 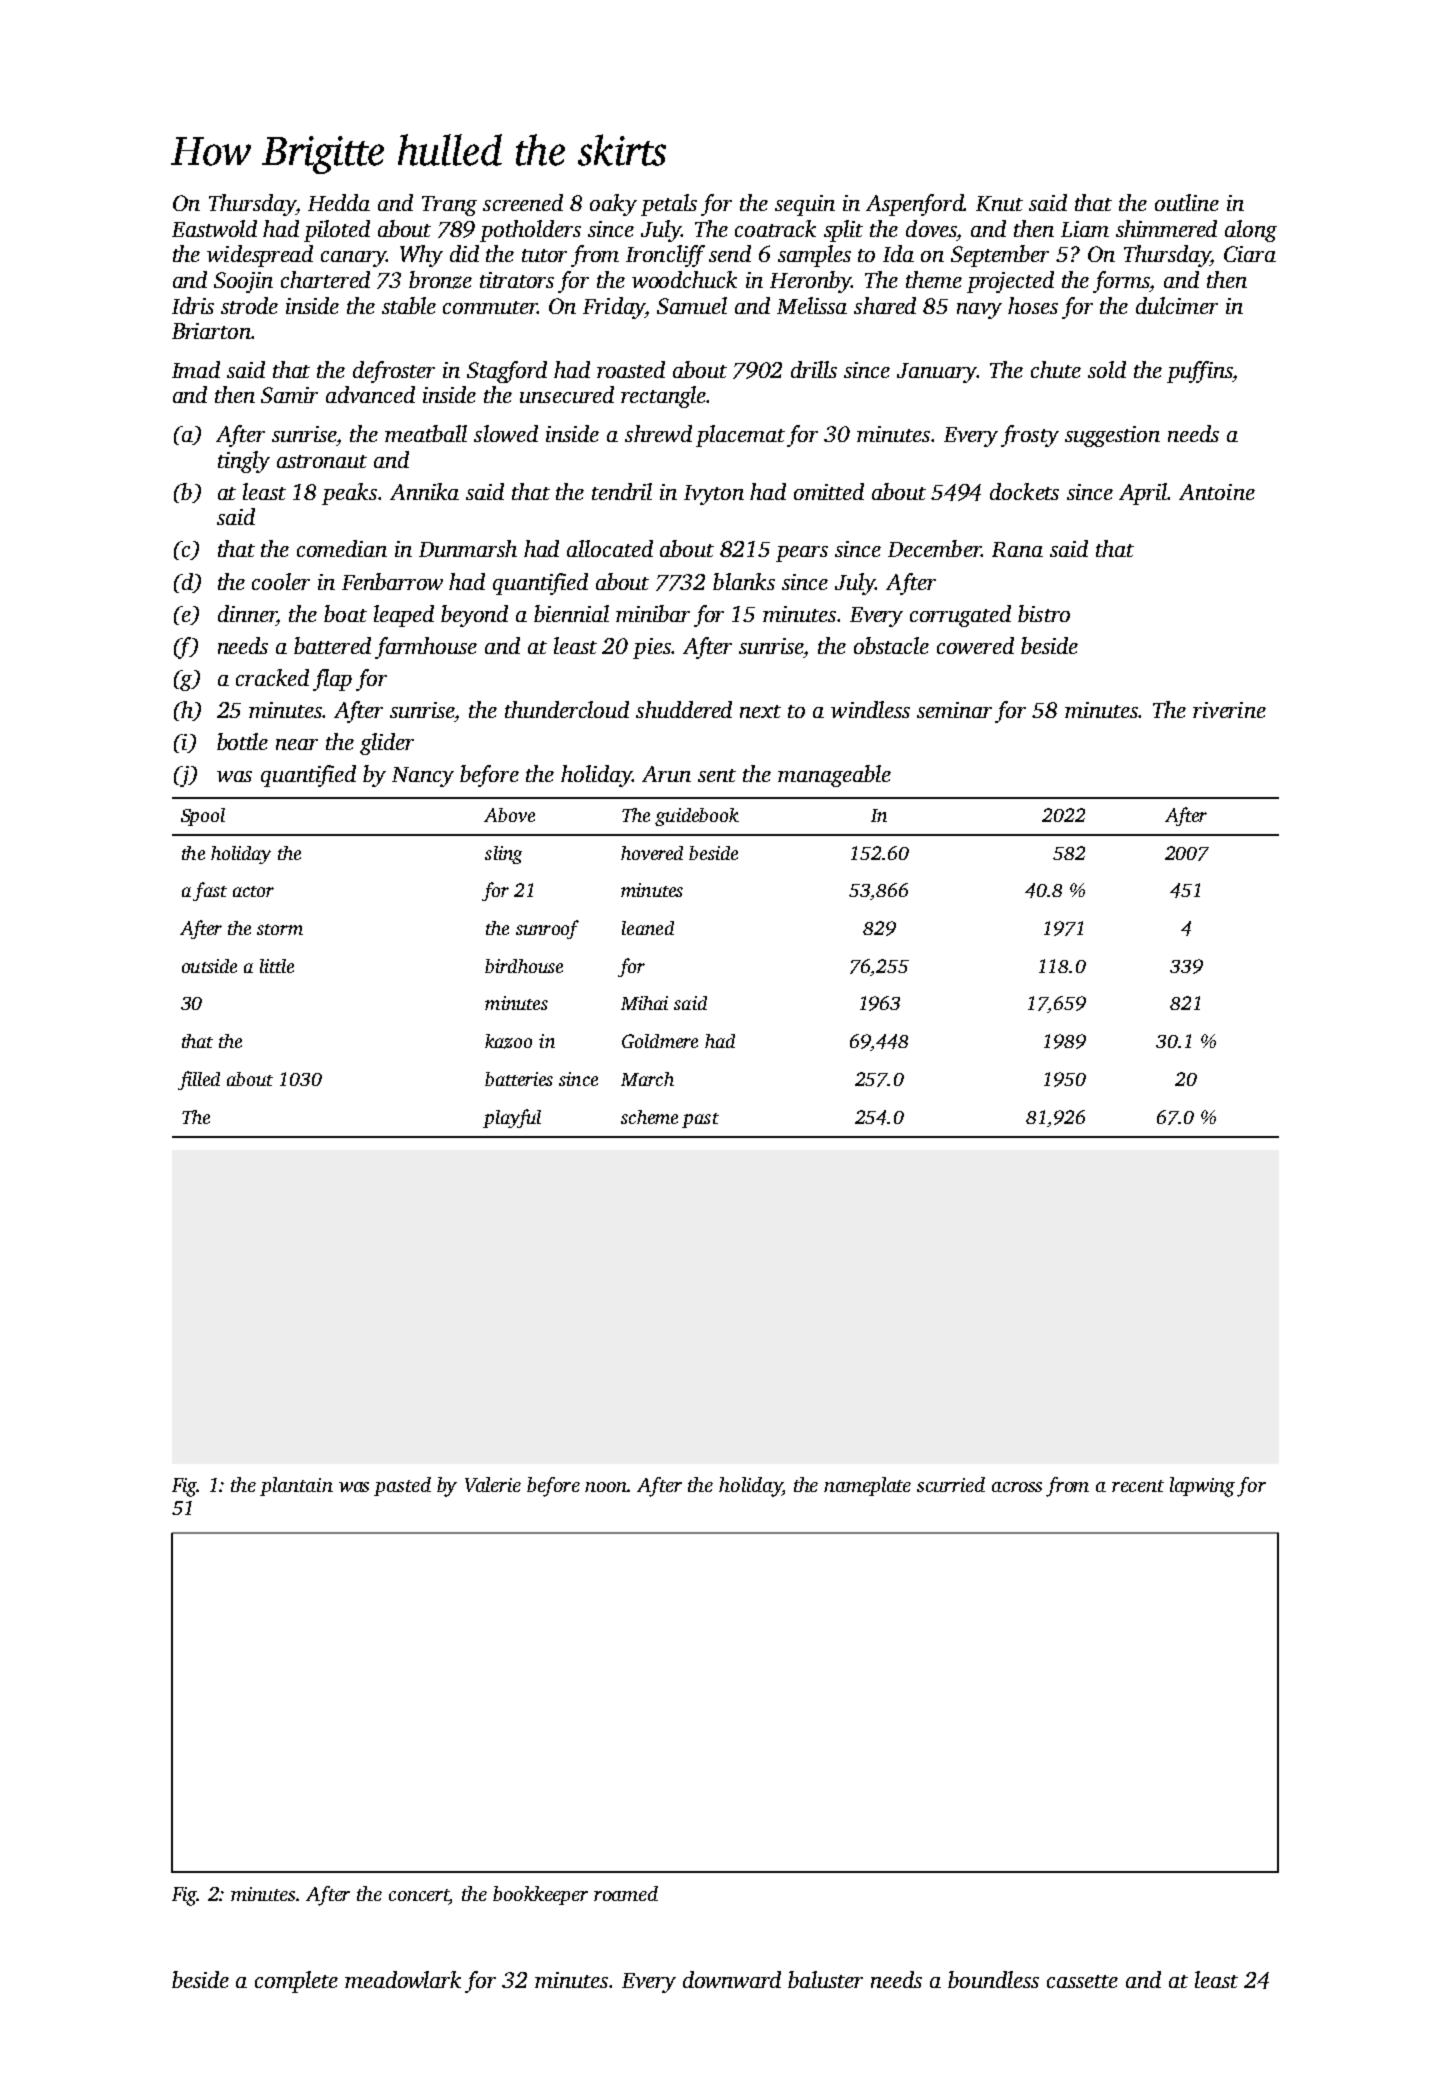 What do you see at coordinates (296, 1982) in the document?
I see `complete` at bounding box center [296, 1982].
